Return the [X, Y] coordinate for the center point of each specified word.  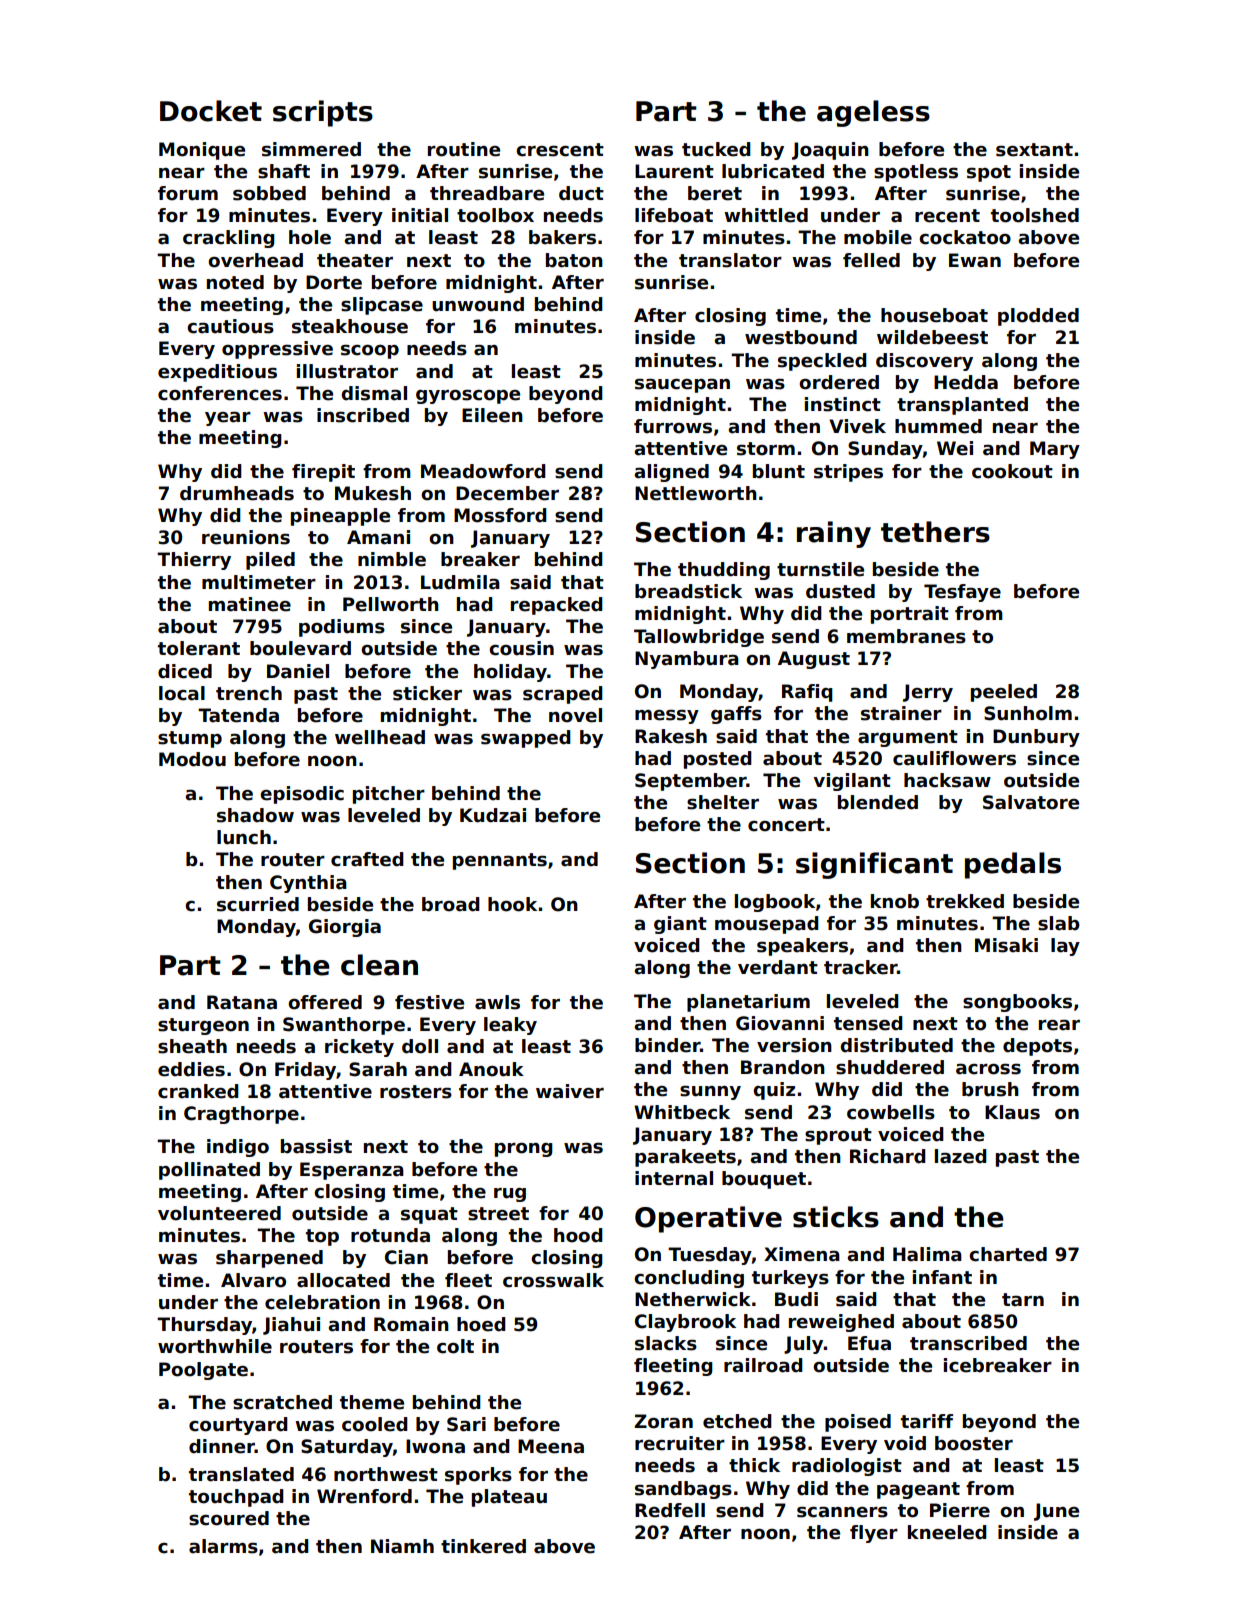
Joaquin [830, 151]
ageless [873, 113]
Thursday [204, 1326]
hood [578, 1235]
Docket [211, 111]
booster [974, 1443]
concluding [689, 1279]
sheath [192, 1046]
